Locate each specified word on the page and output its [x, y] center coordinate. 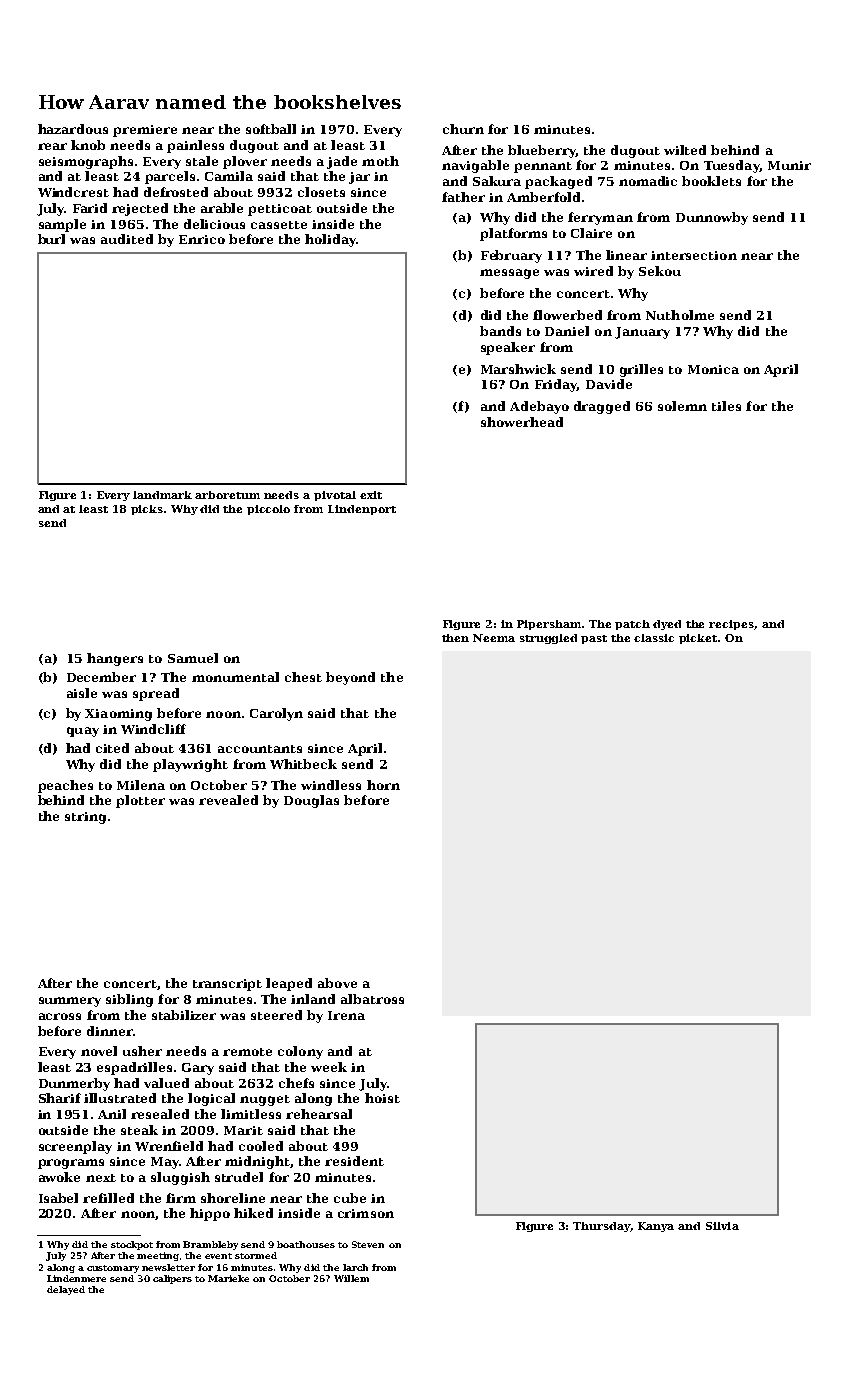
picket [698, 639]
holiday [330, 240]
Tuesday [731, 166]
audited [127, 239]
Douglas [311, 801]
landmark [162, 495]
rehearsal [319, 1114]
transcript [227, 985]
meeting [158, 1256]
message [509, 274]
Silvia [722, 1226]
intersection [694, 255]
